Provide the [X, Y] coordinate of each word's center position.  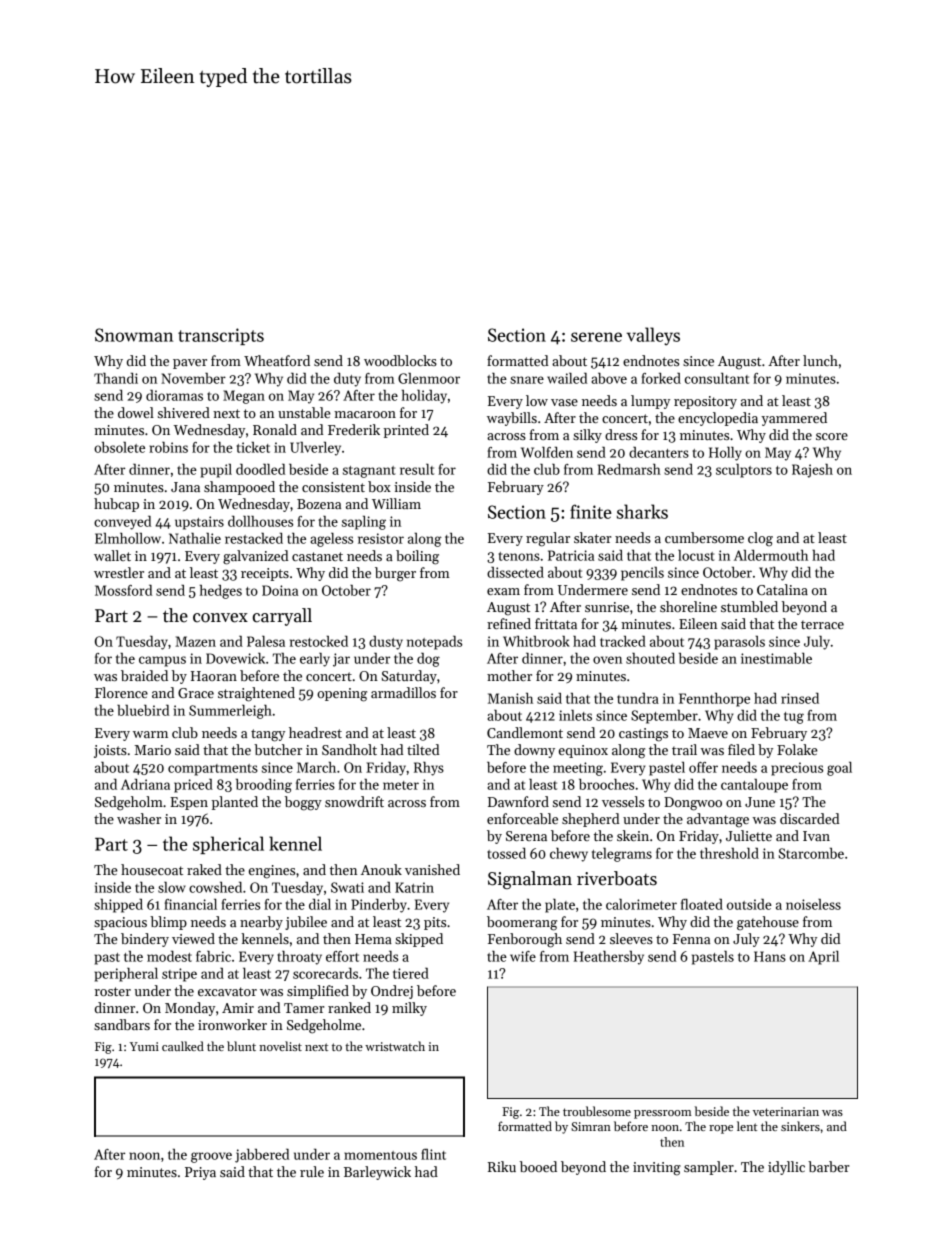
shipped [118, 906]
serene [596, 337]
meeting [578, 769]
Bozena [319, 504]
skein [633, 835]
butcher [278, 749]
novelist [280, 1046]
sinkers [800, 1126]
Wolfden [547, 452]
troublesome [597, 1111]
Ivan [816, 836]
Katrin [414, 887]
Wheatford [277, 360]
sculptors [744, 471]
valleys [653, 336]
